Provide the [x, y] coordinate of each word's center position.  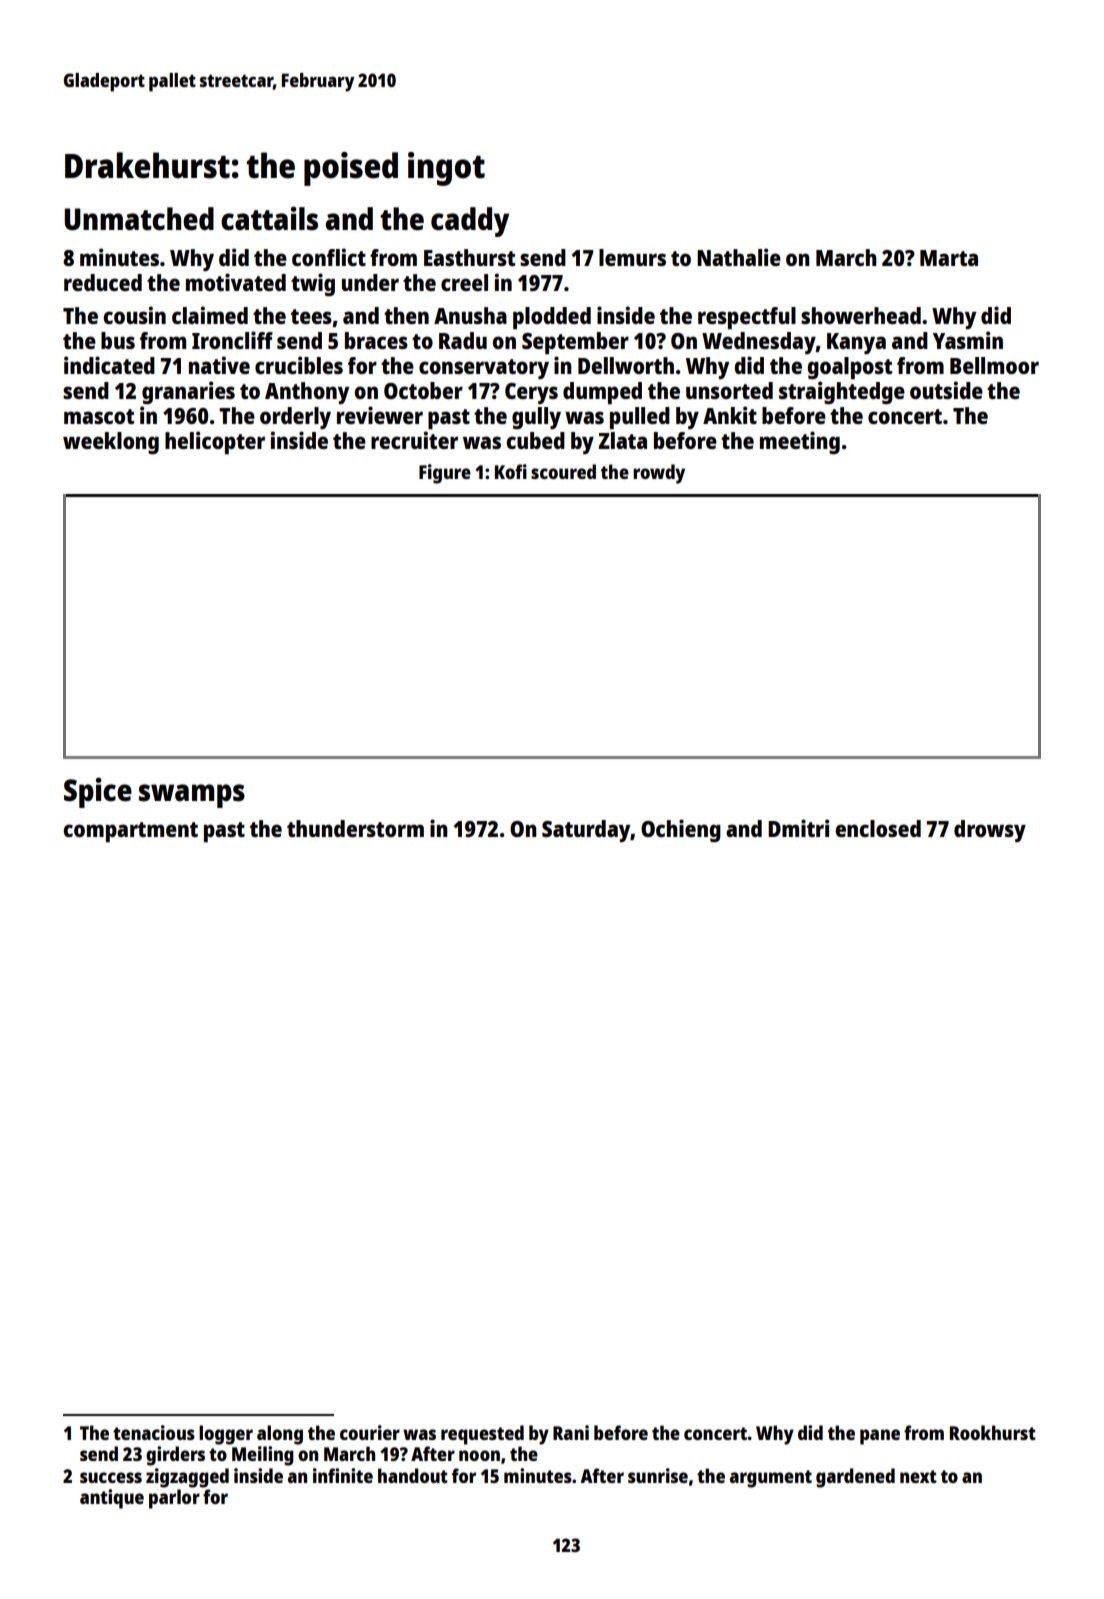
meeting [800, 442]
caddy [470, 222]
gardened [855, 1478]
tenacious [154, 1432]
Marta [949, 258]
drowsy [990, 831]
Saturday [586, 831]
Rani [571, 1432]
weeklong [111, 443]
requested [482, 1435]
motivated [236, 282]
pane [880, 1437]
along [280, 1435]
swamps [192, 796]
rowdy [659, 474]
